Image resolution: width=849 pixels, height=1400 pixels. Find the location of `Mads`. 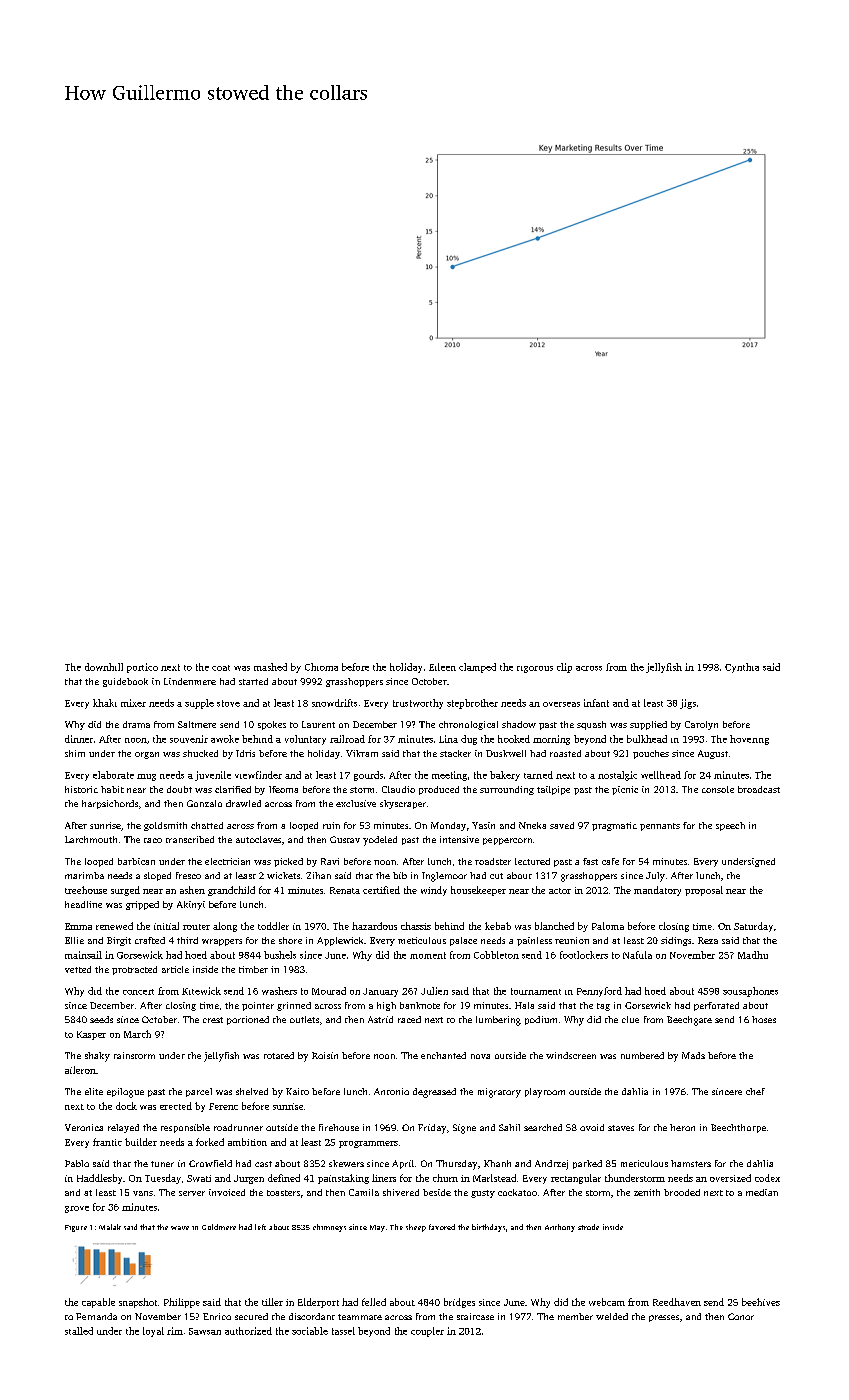

Mads is located at coordinates (693, 1055).
